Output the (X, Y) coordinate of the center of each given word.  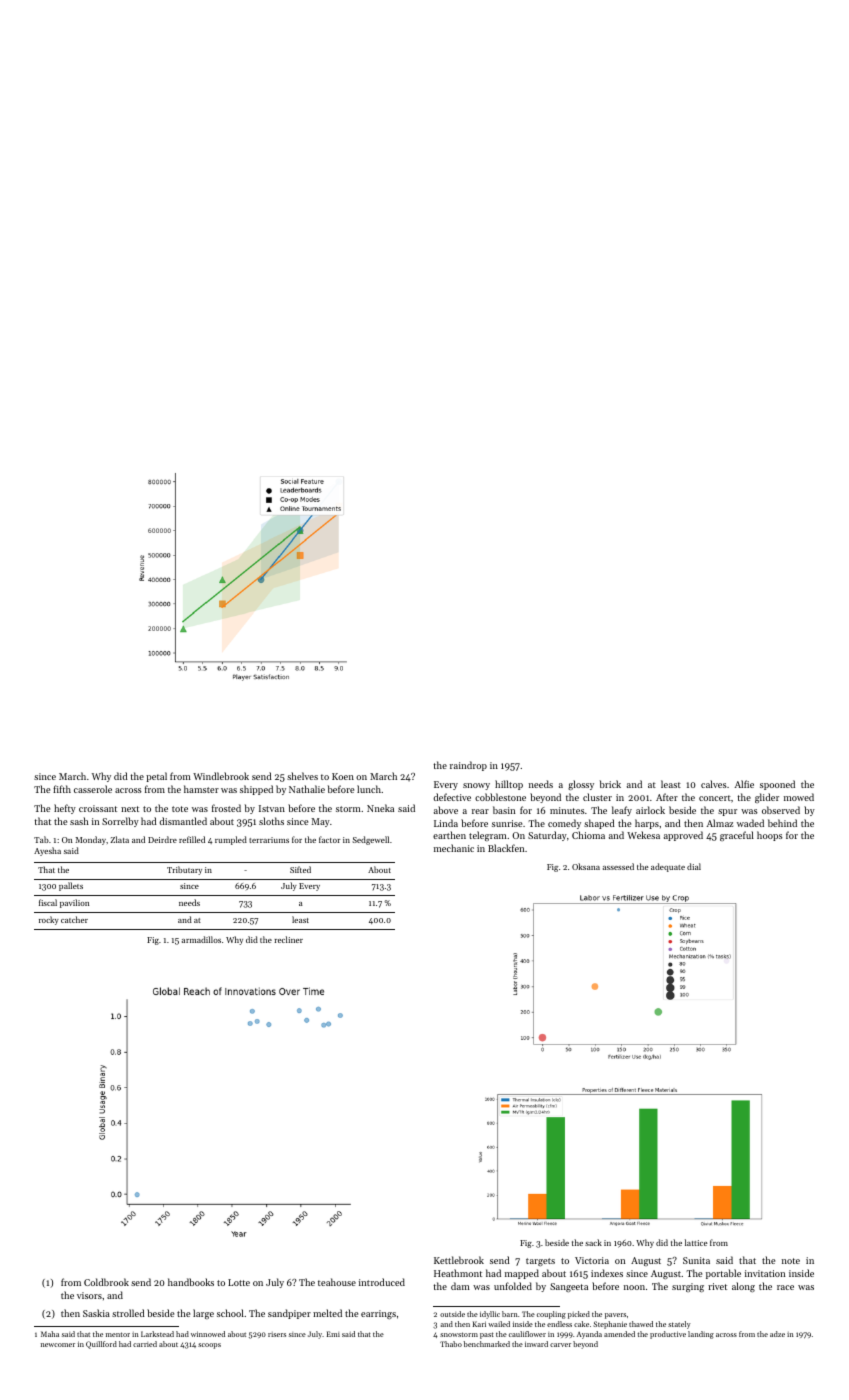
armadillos (201, 939)
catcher (74, 919)
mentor (118, 1334)
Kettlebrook (459, 1260)
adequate (668, 867)
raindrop (468, 766)
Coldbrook (106, 1282)
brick (610, 784)
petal (156, 777)
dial (694, 866)
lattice (696, 1242)
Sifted (300, 869)
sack (593, 1242)
